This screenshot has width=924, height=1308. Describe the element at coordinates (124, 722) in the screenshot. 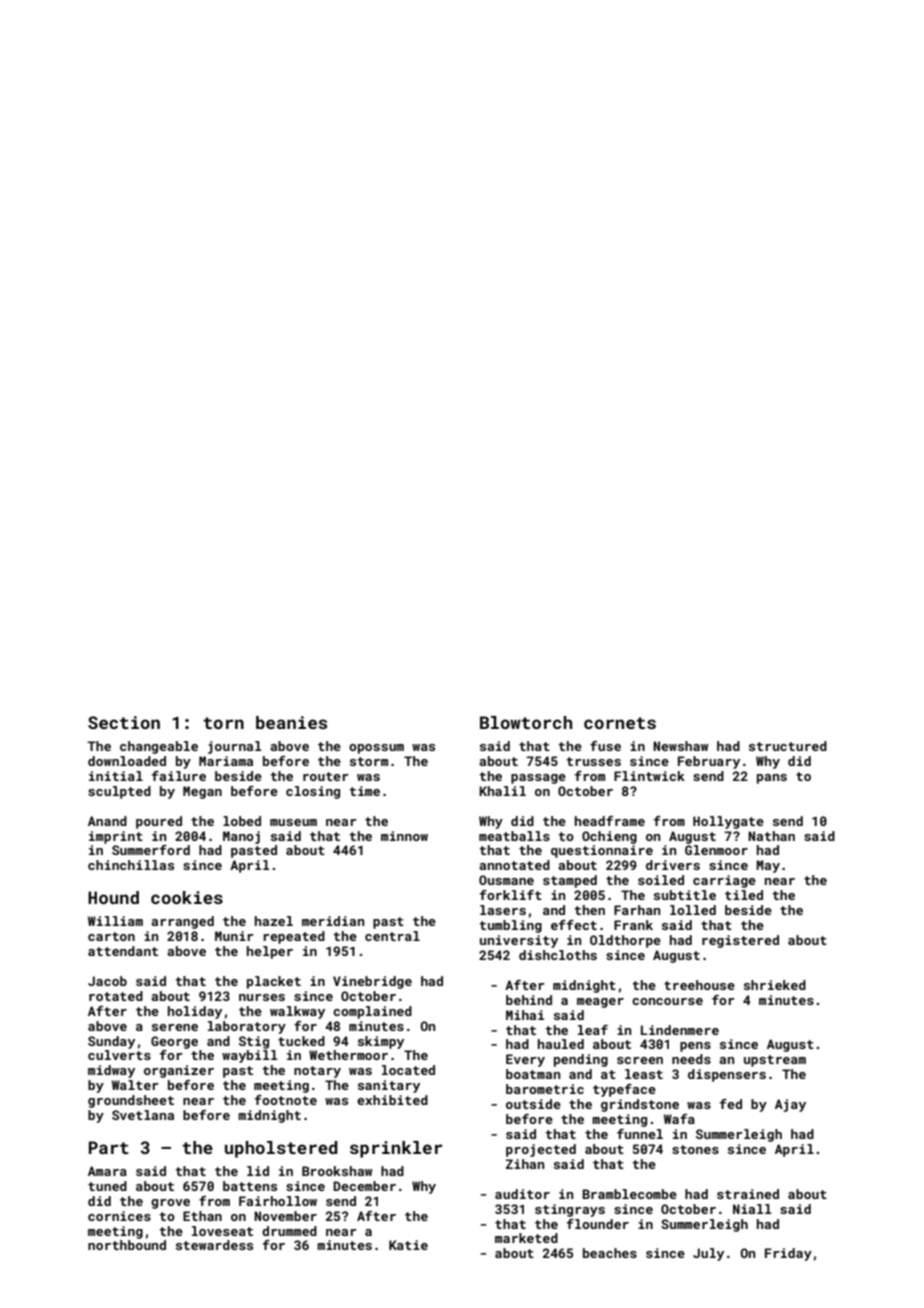

I see `Section` at that location.
